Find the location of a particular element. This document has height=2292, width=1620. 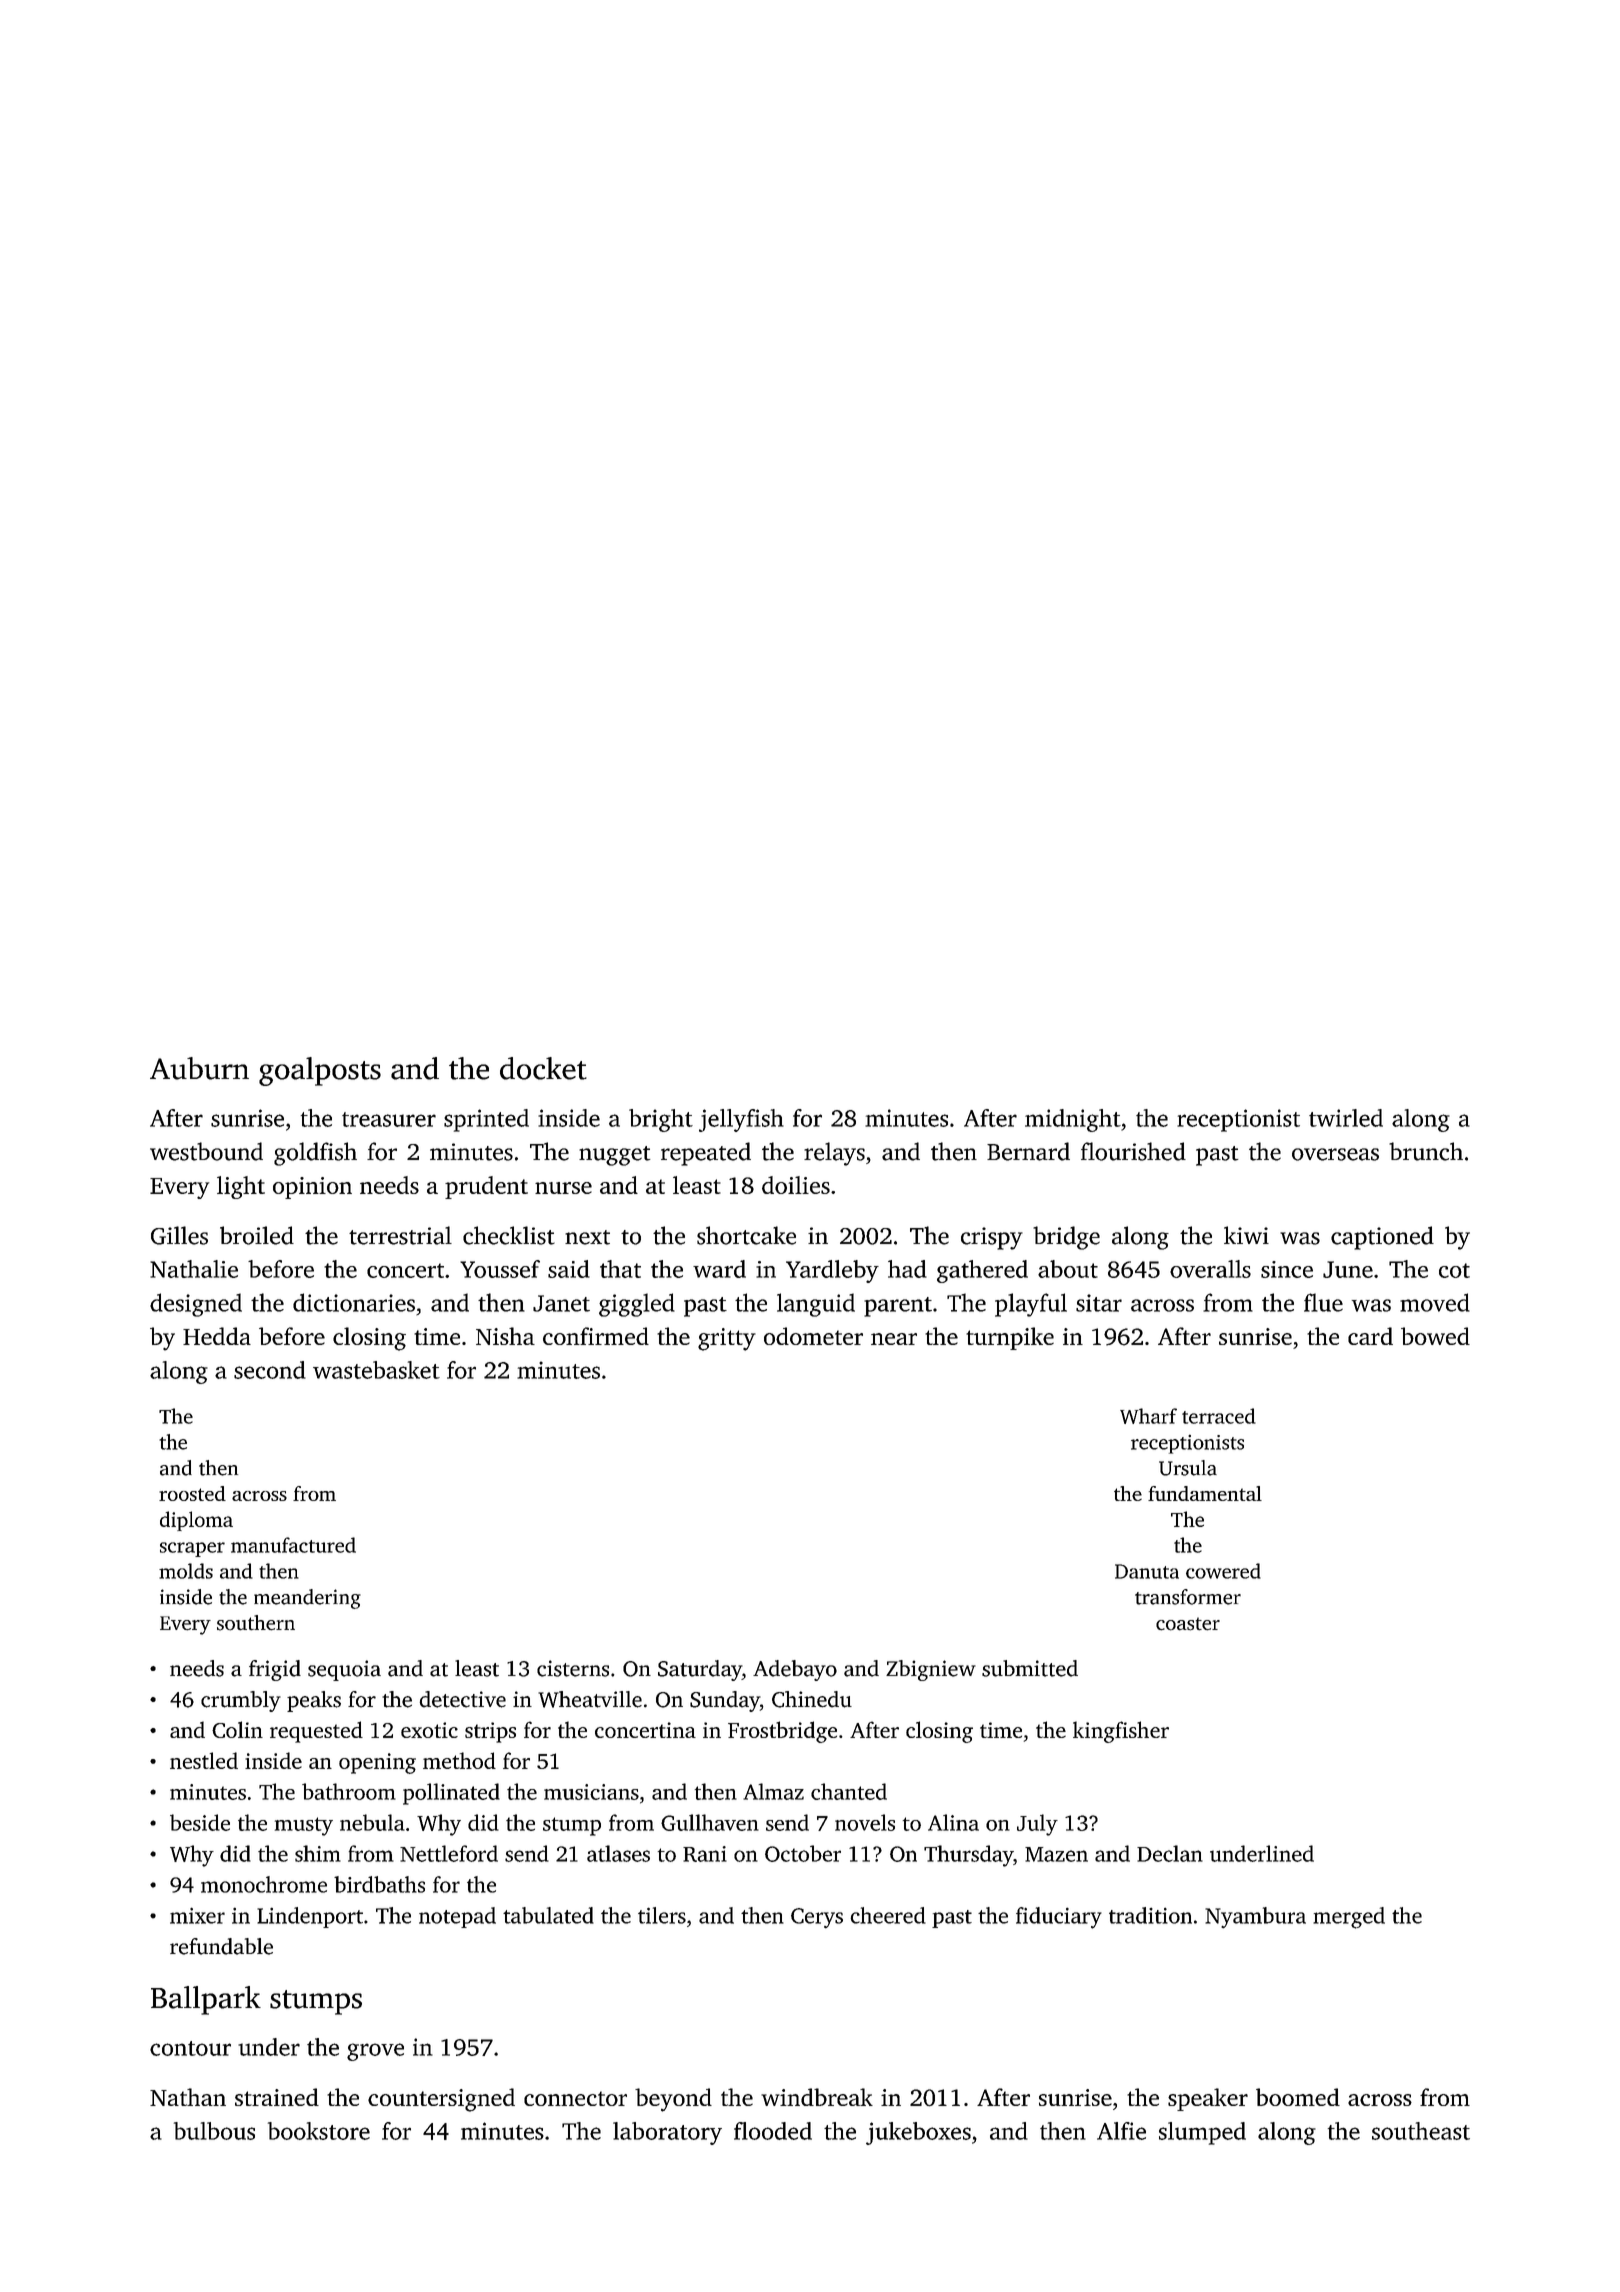

Almaz is located at coordinates (773, 1791).
